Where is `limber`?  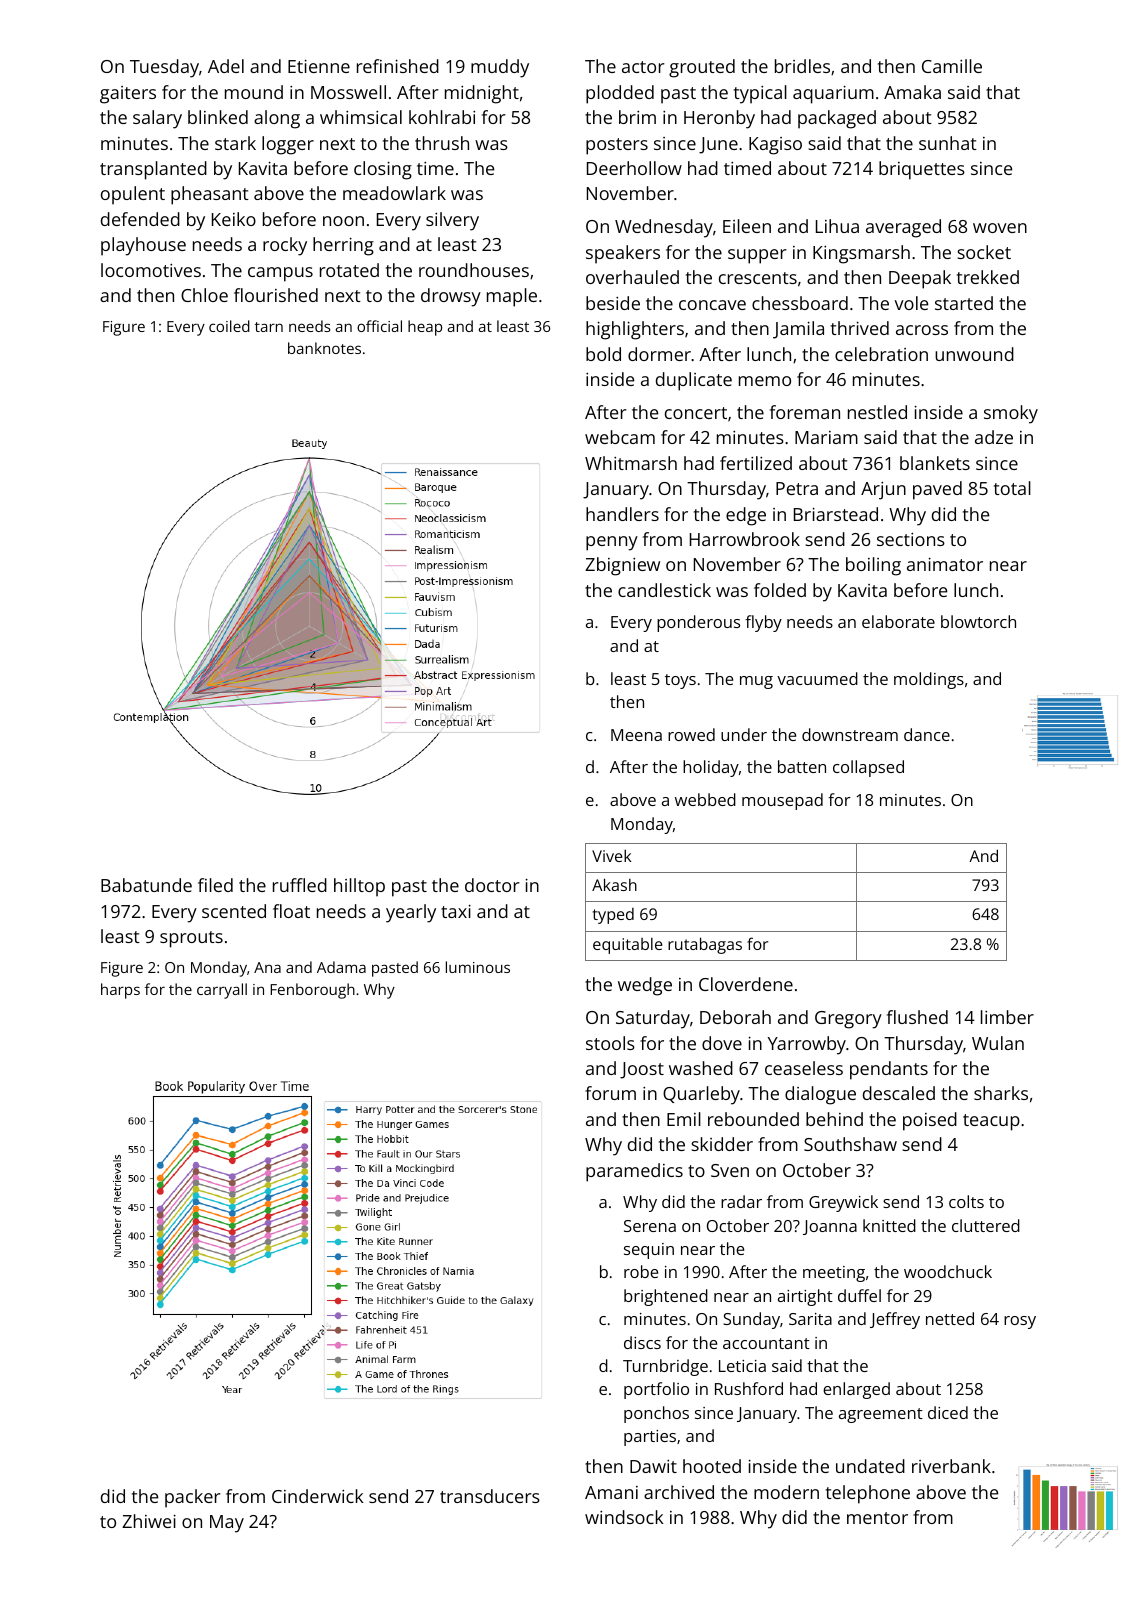
limber is located at coordinates (1007, 1017).
